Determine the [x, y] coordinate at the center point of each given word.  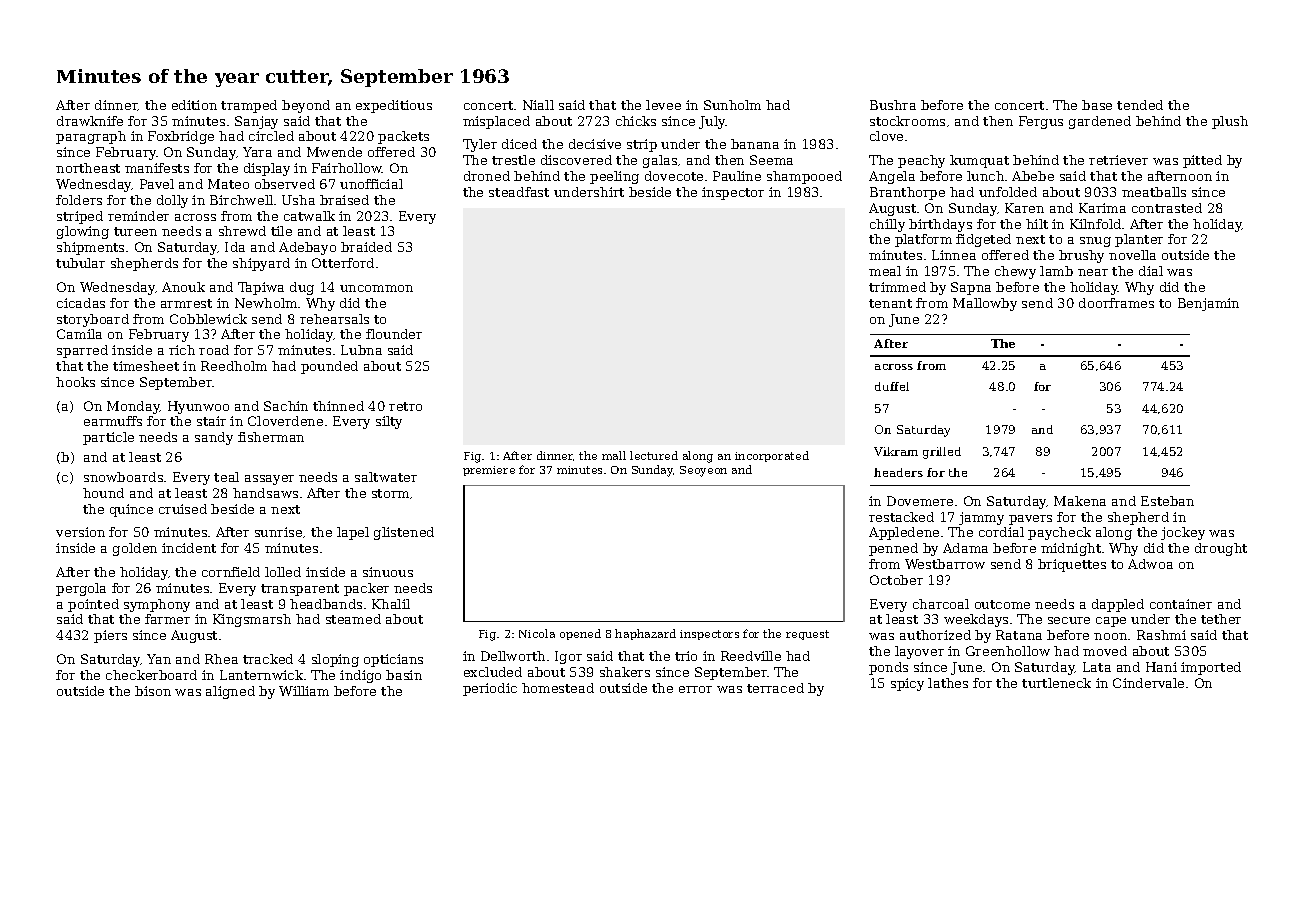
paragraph [91, 137]
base [1097, 105]
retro [405, 406]
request [807, 635]
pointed [93, 605]
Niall [538, 105]
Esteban [1167, 501]
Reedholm [234, 366]
